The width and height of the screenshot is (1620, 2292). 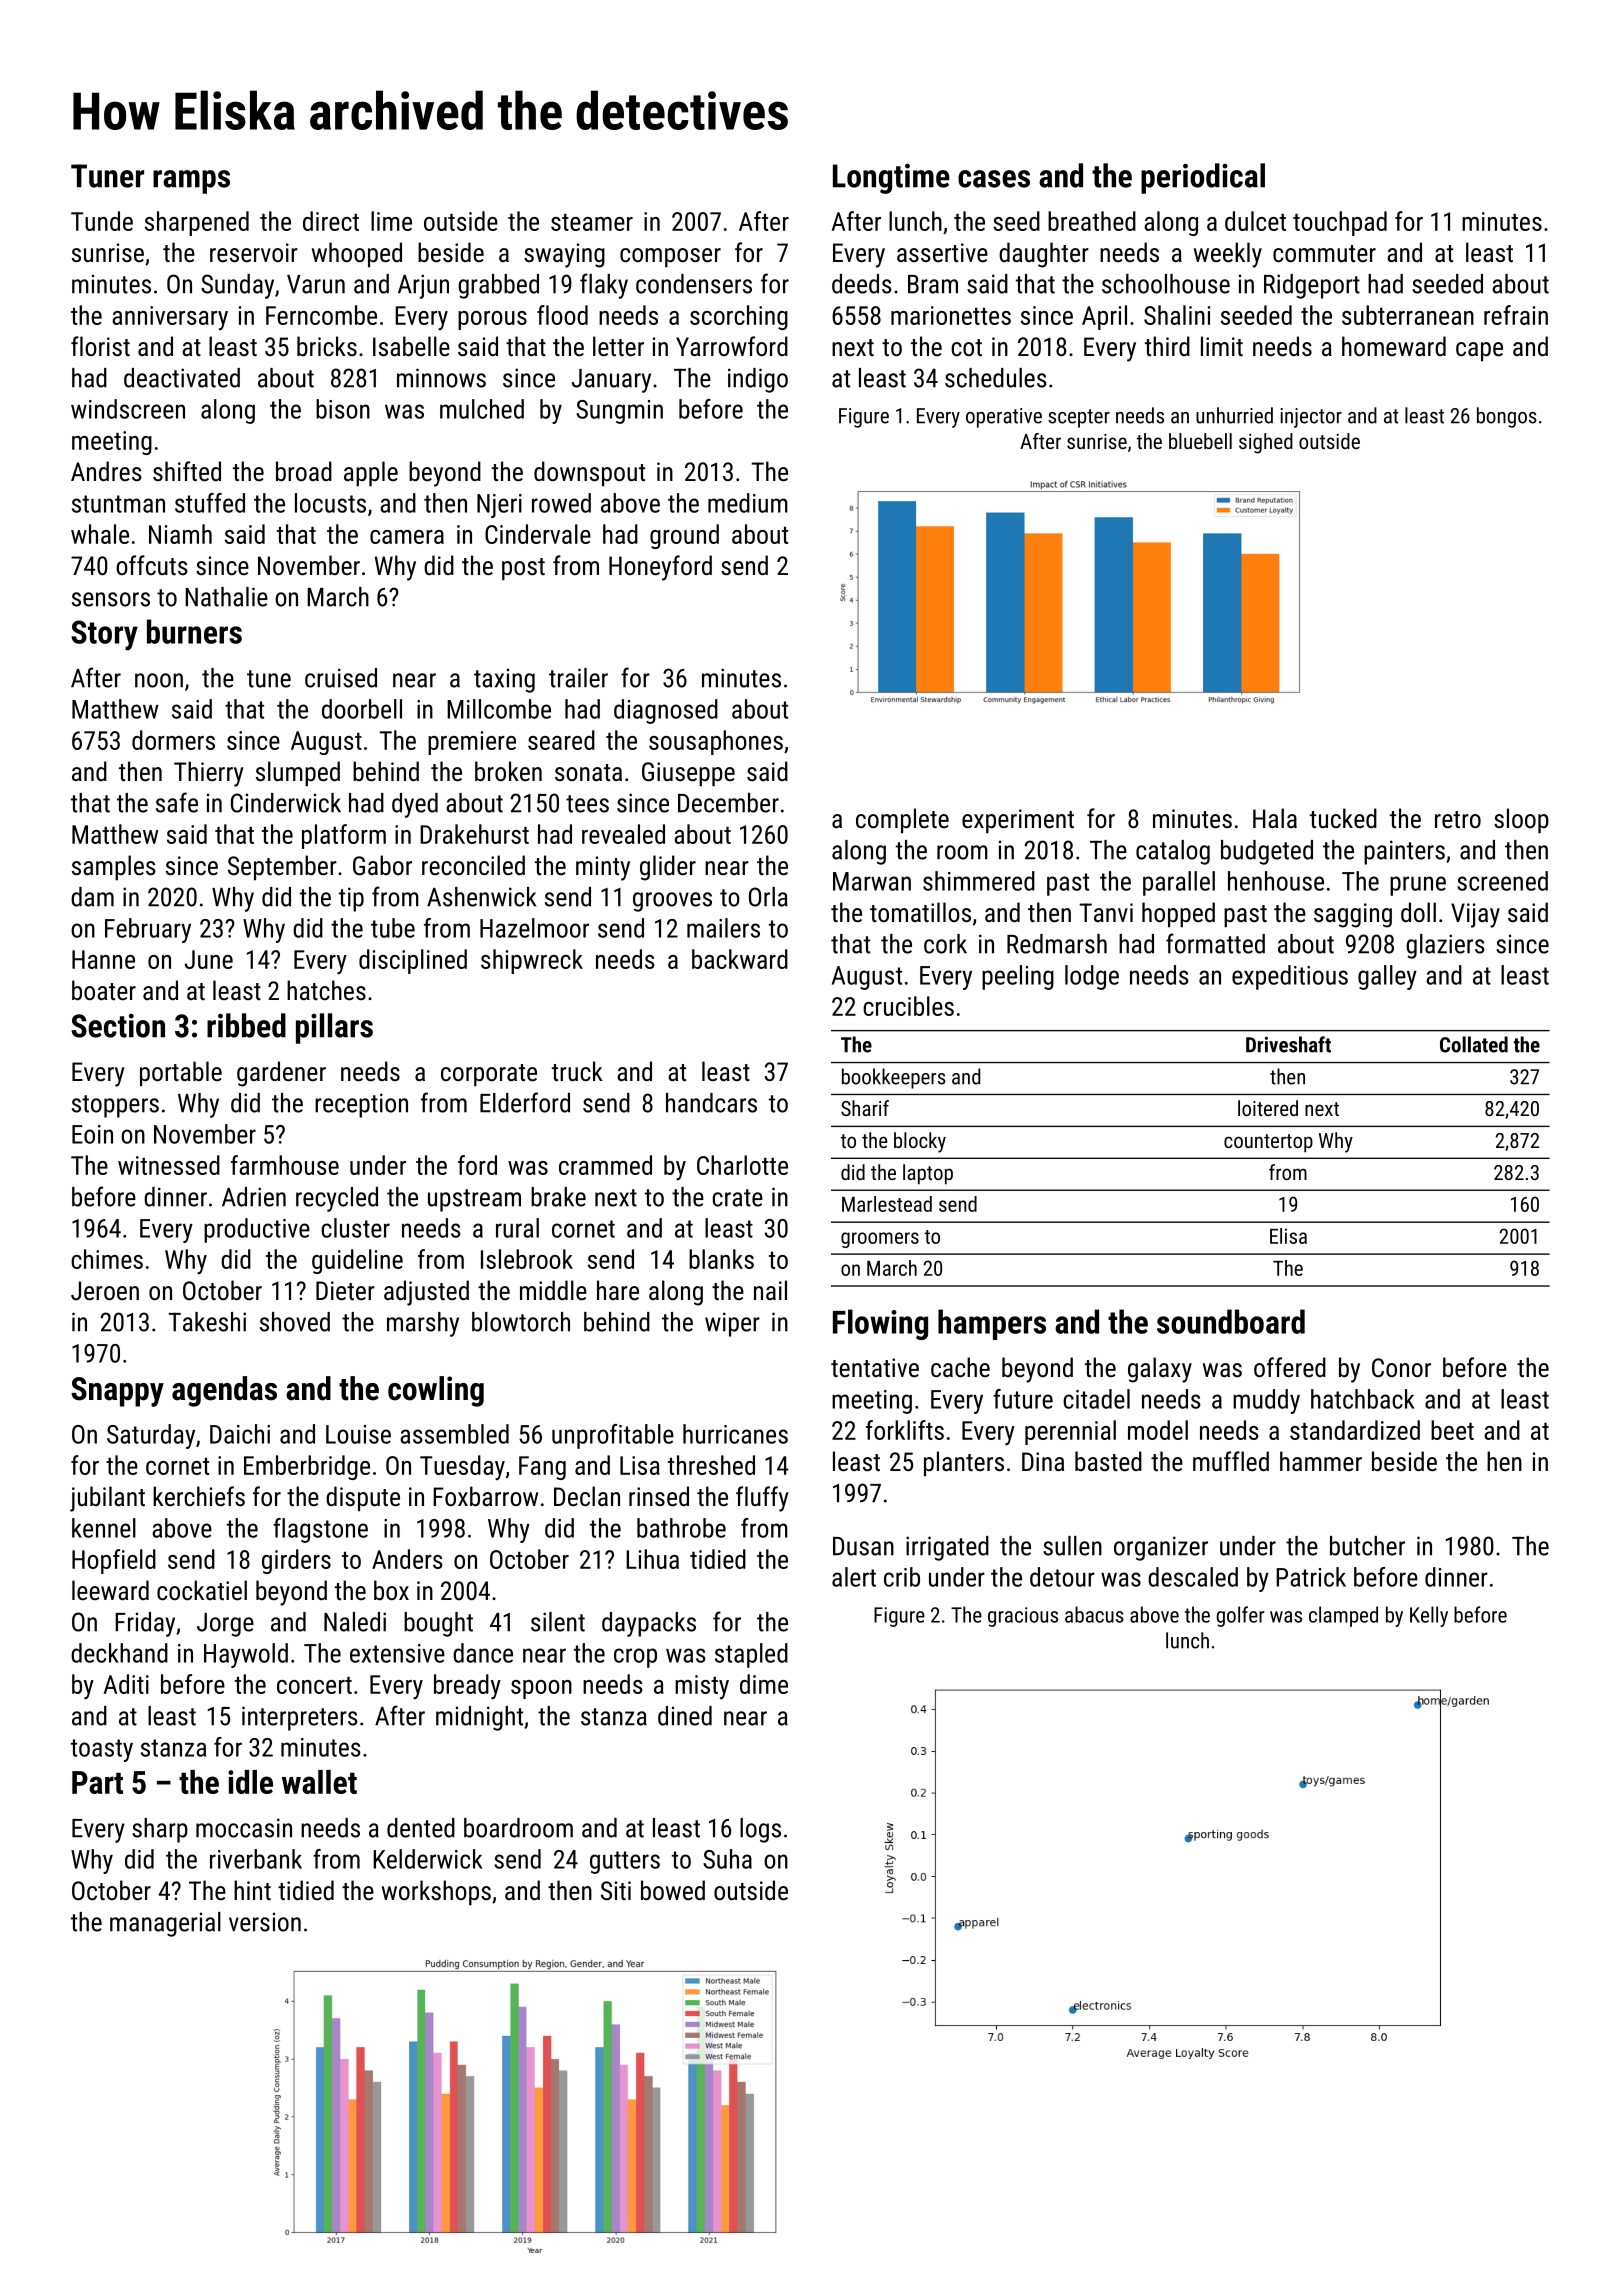 What do you see at coordinates (1004, 418) in the screenshot?
I see `operative` at bounding box center [1004, 418].
